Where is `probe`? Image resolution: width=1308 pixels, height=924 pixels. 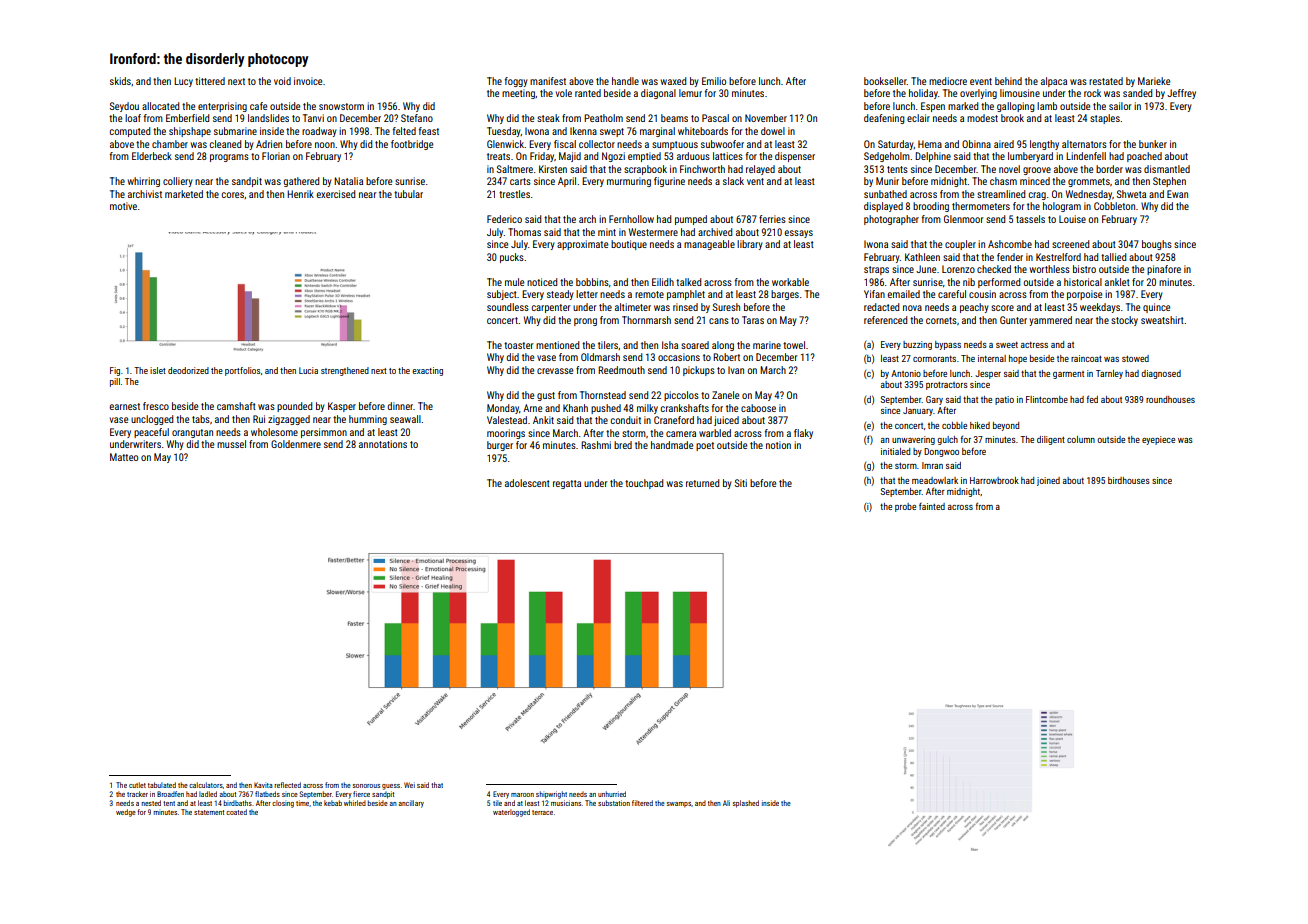 probe is located at coordinates (905, 507).
